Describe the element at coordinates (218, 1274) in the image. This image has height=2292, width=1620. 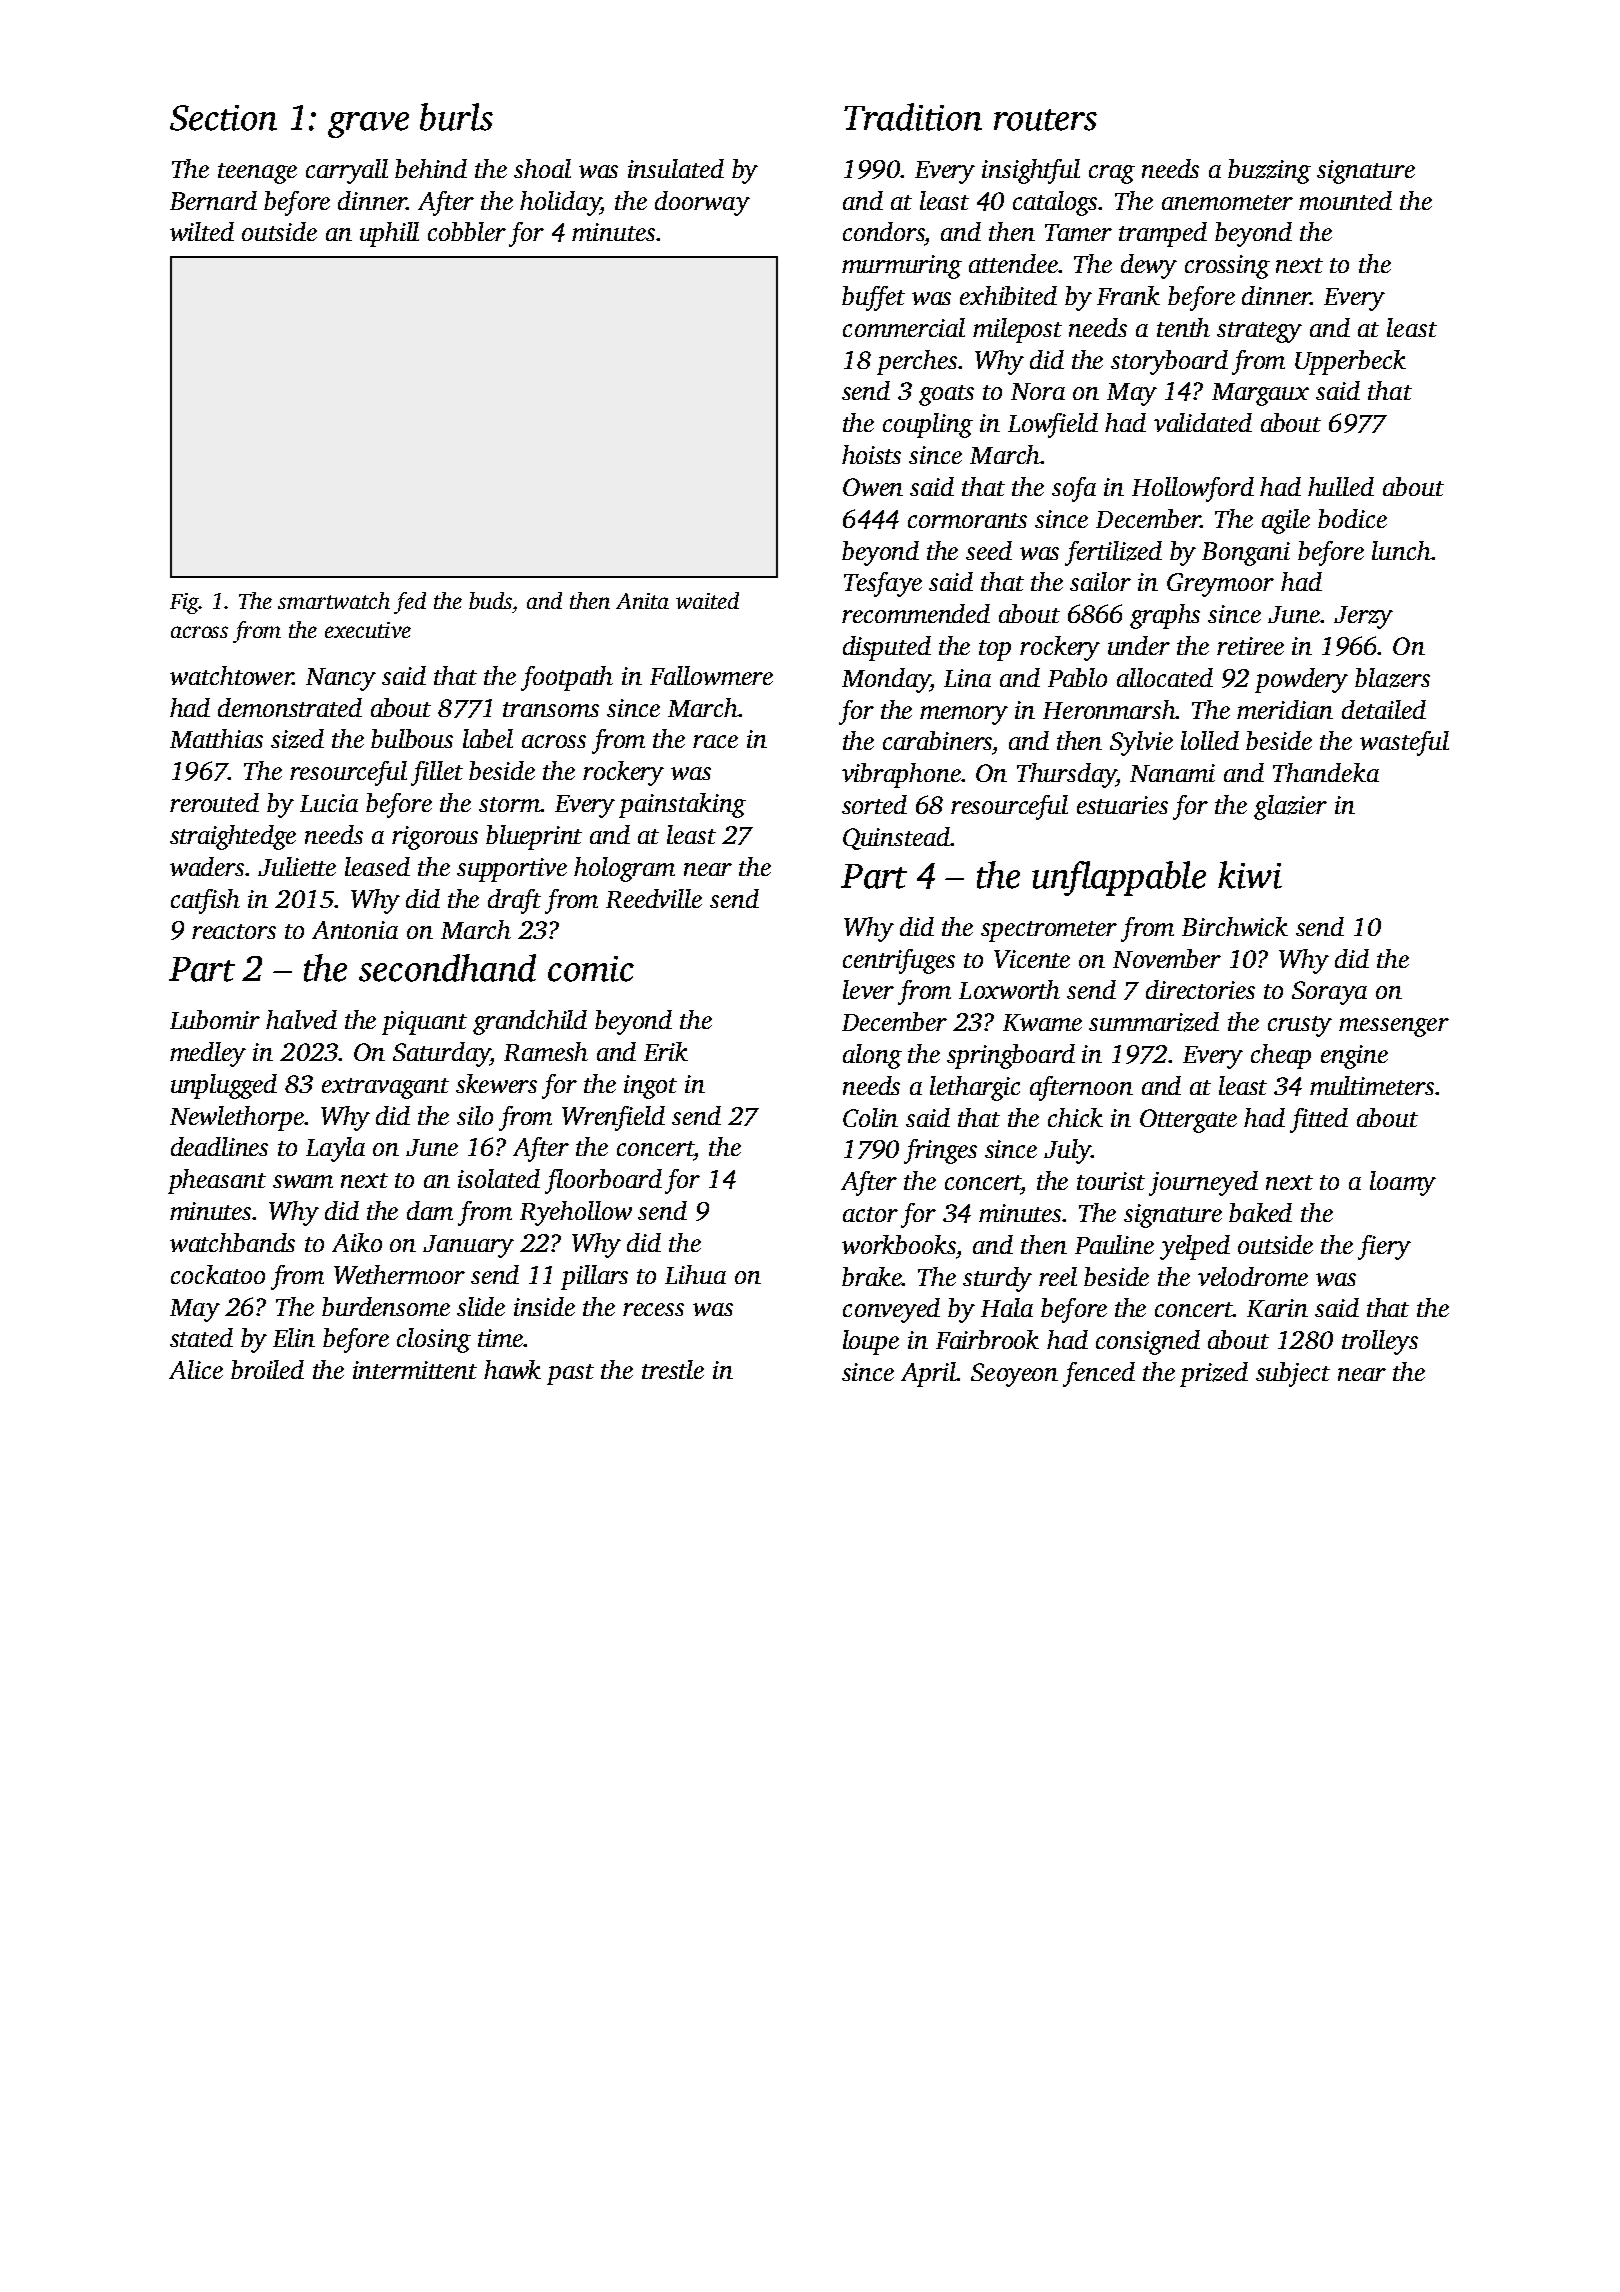
I see `cockatoo` at that location.
